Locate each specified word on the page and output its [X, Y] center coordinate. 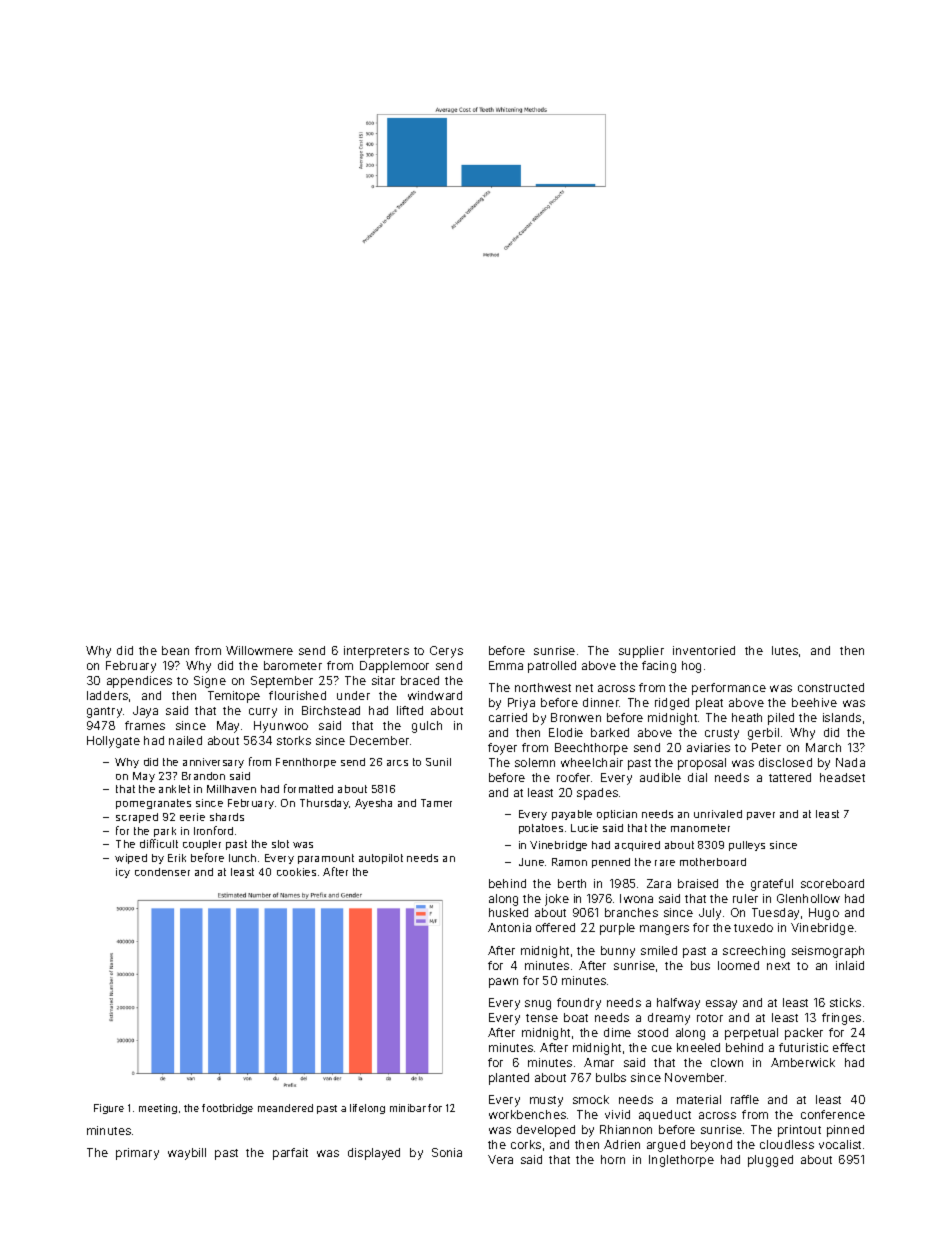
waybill [187, 1154]
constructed [831, 687]
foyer [502, 749]
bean [175, 650]
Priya [521, 704]
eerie [192, 817]
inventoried [704, 650]
